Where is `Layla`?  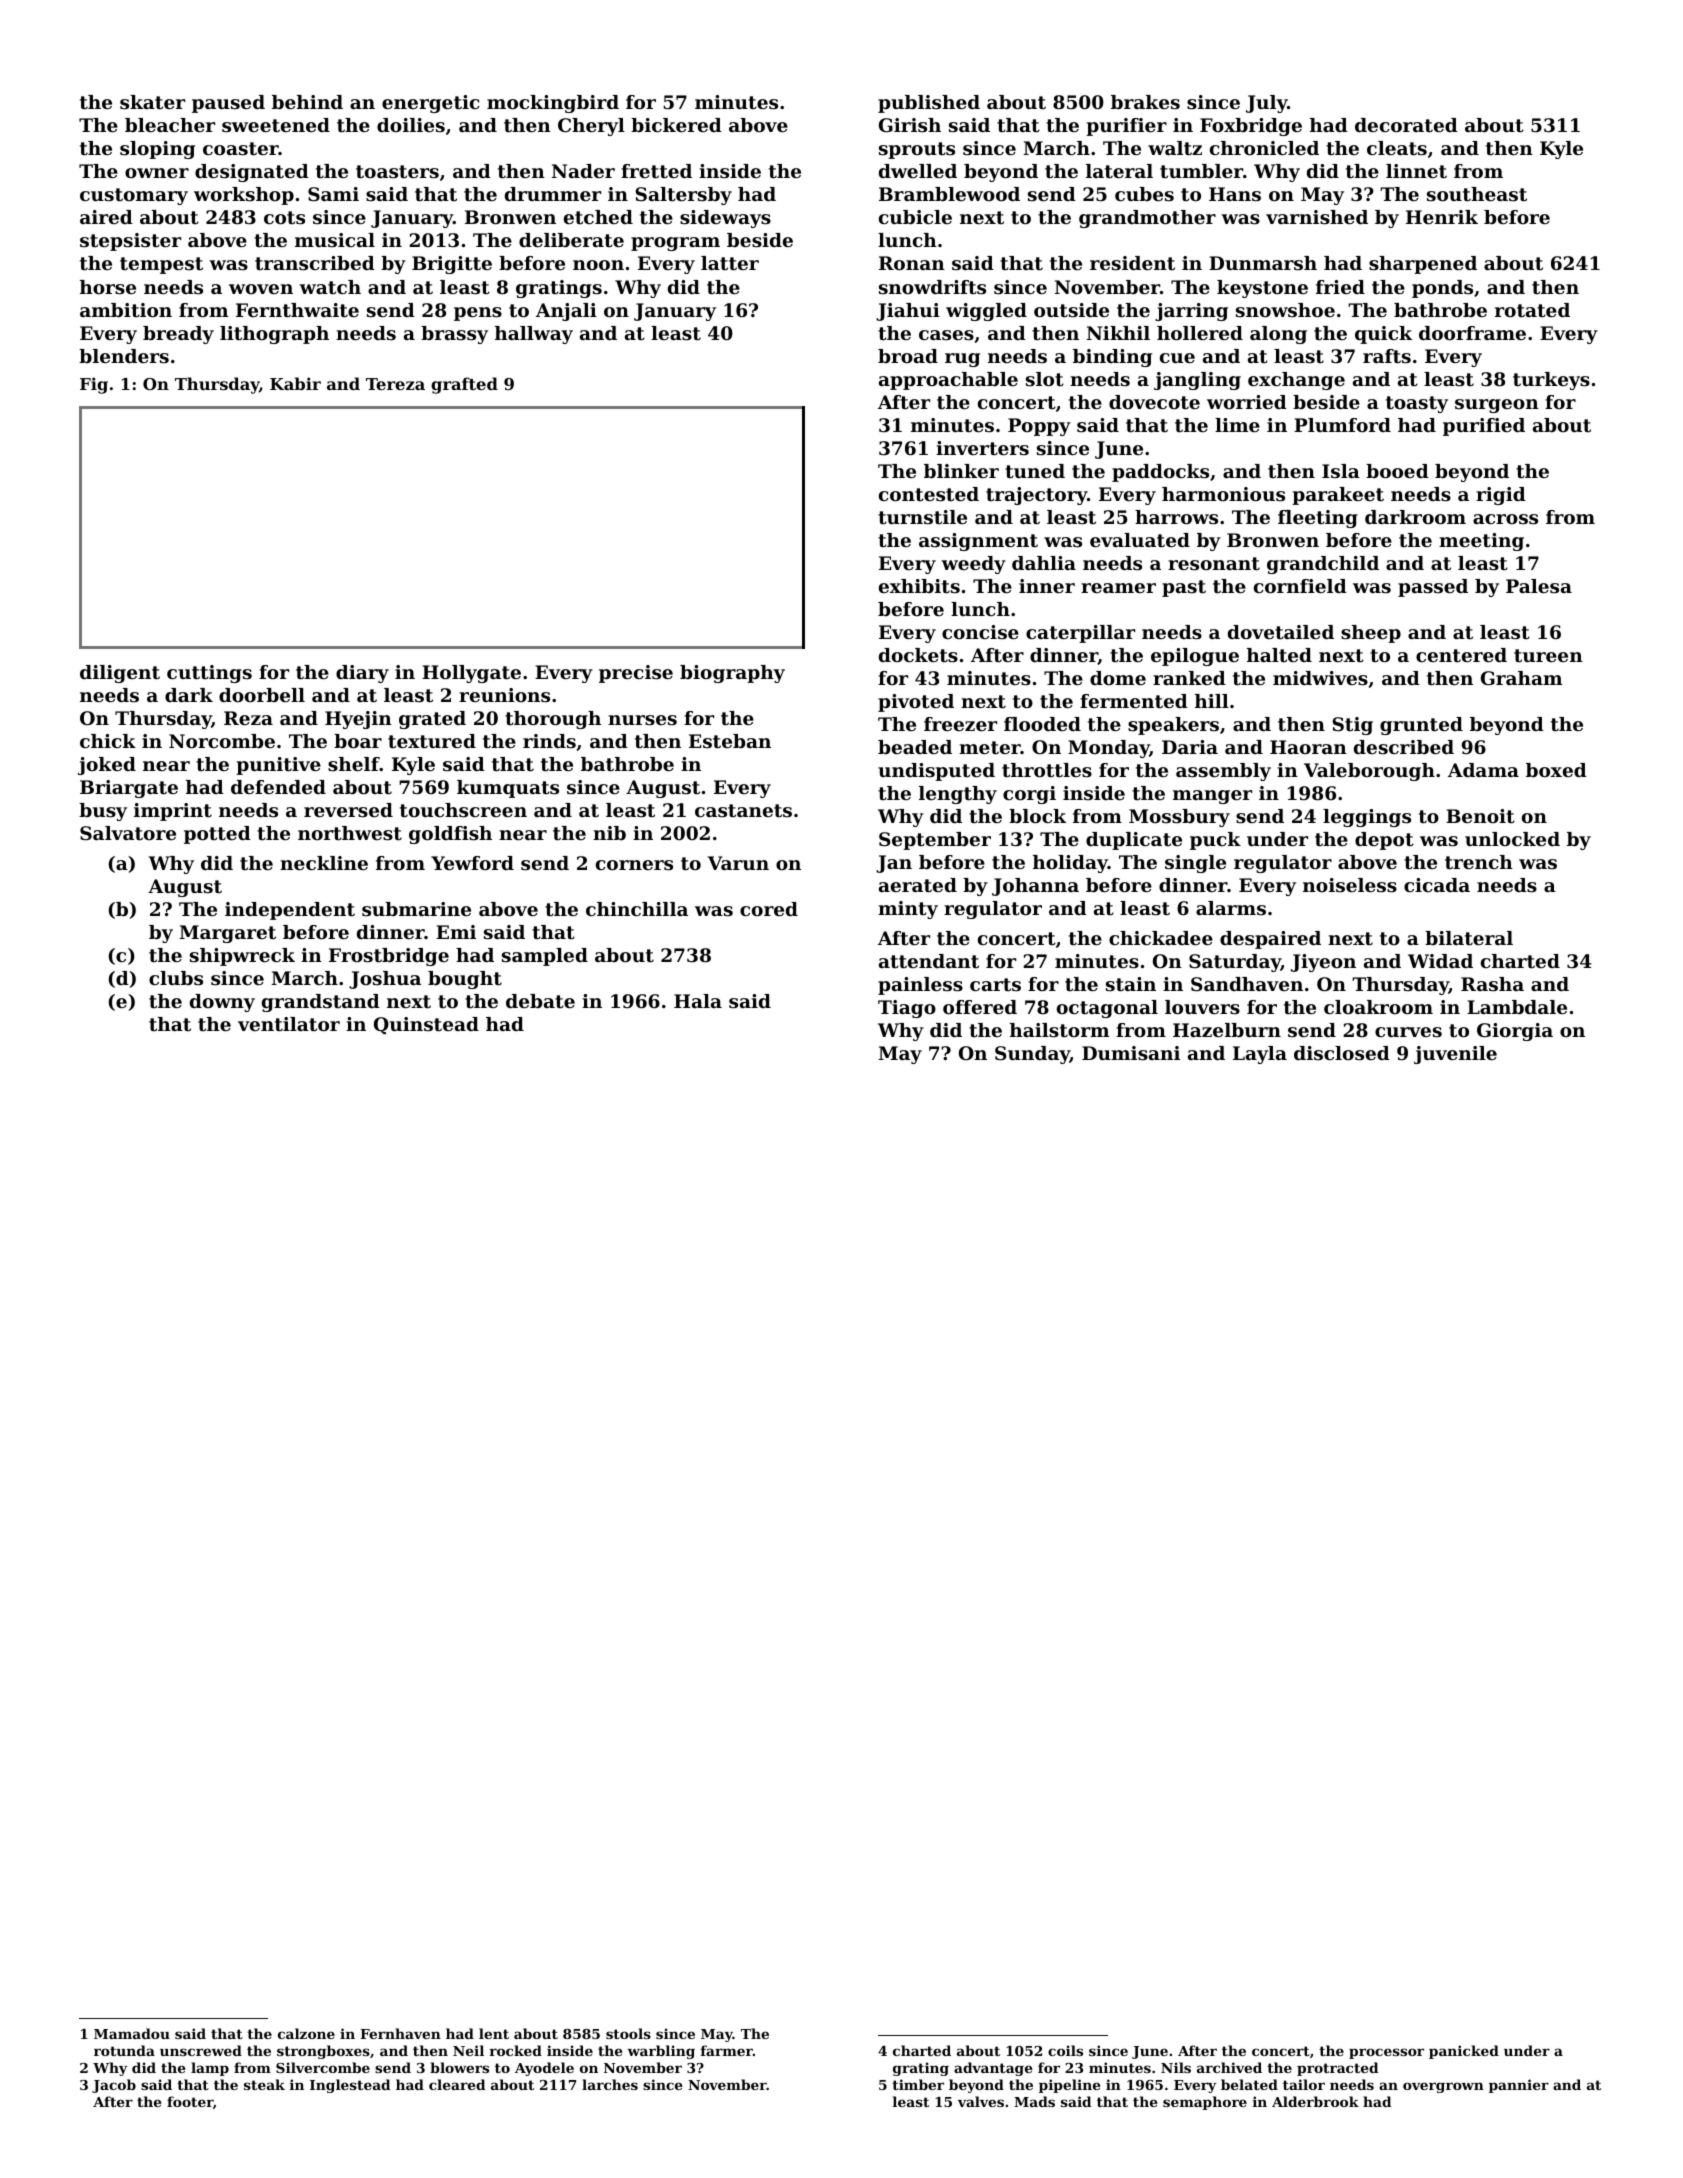 Layla is located at coordinates (1260, 1055).
